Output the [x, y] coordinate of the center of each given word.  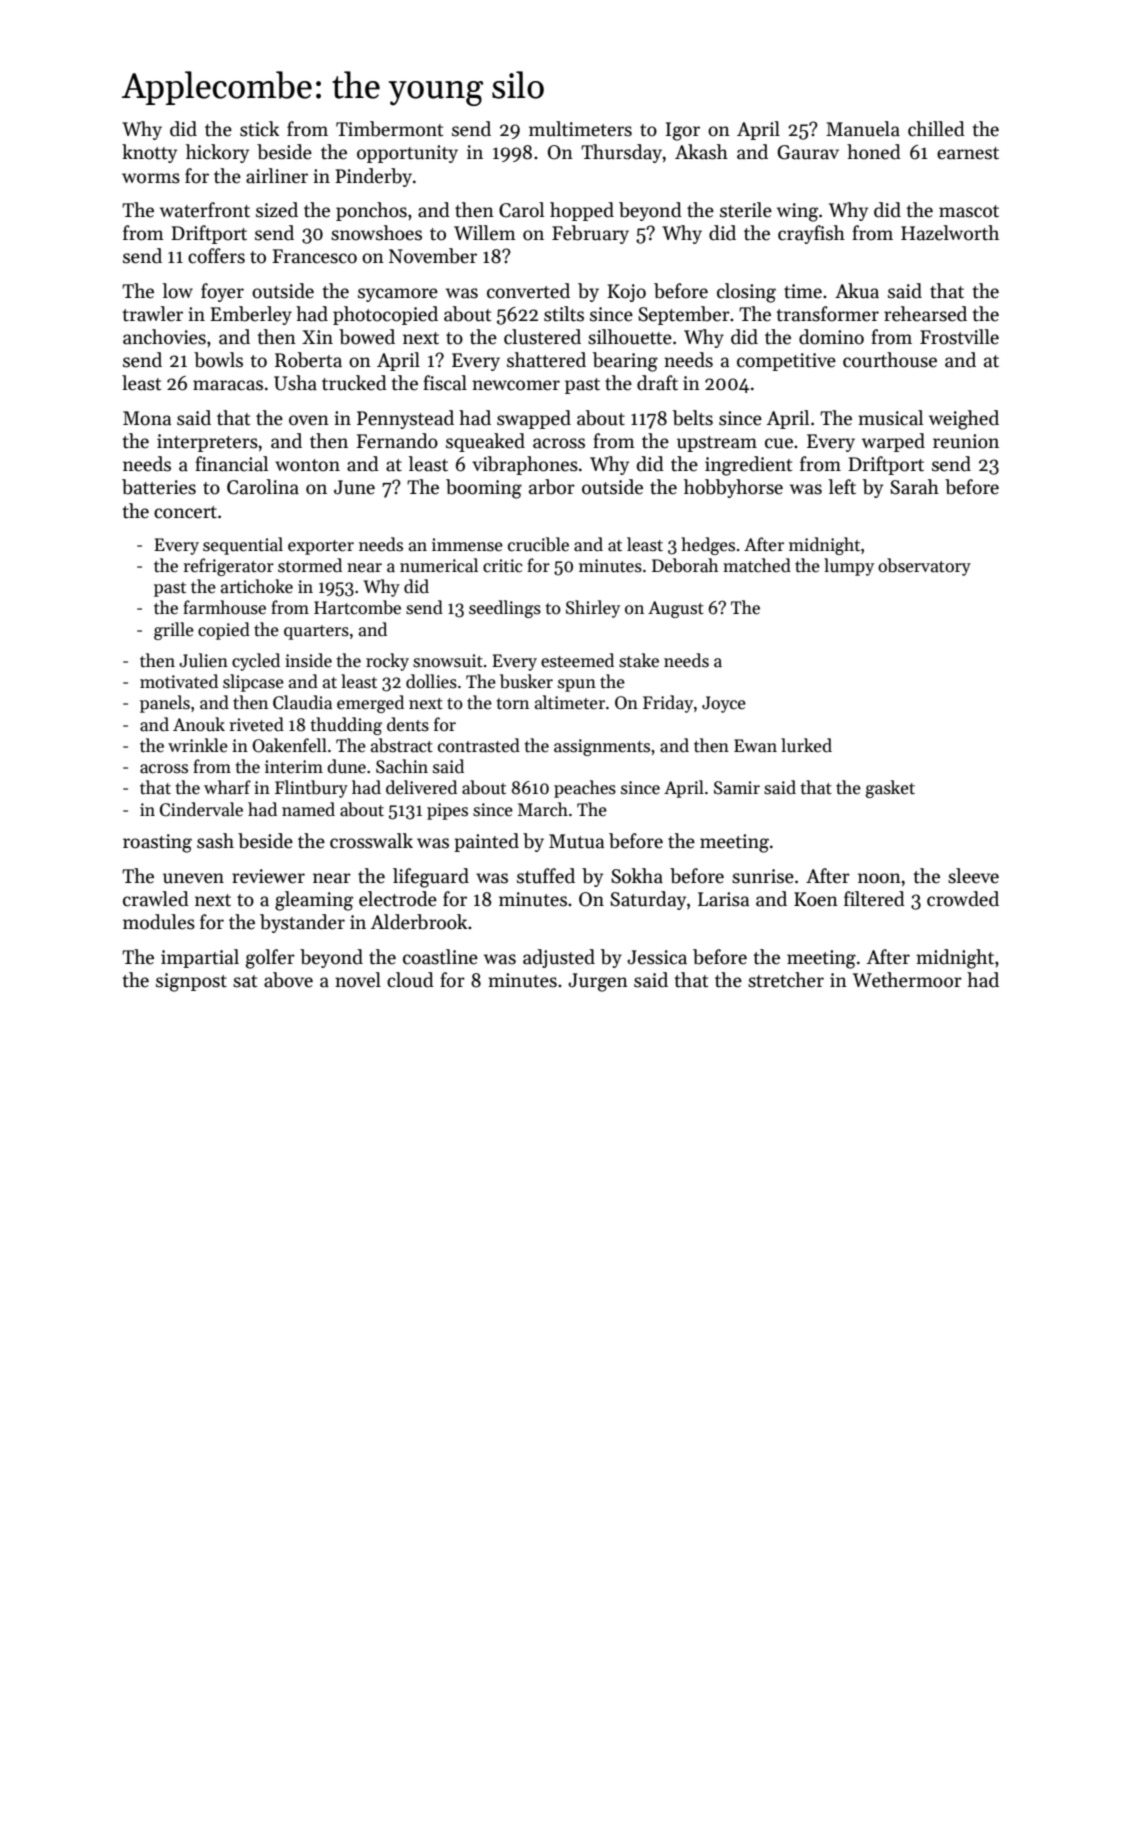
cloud [410, 980]
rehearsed [925, 314]
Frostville [959, 337]
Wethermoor [907, 980]
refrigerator [228, 567]
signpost [191, 982]
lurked [806, 745]
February [590, 234]
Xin [317, 337]
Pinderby [373, 177]
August [676, 609]
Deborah [685, 565]
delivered [421, 787]
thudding [346, 726]
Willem [485, 233]
